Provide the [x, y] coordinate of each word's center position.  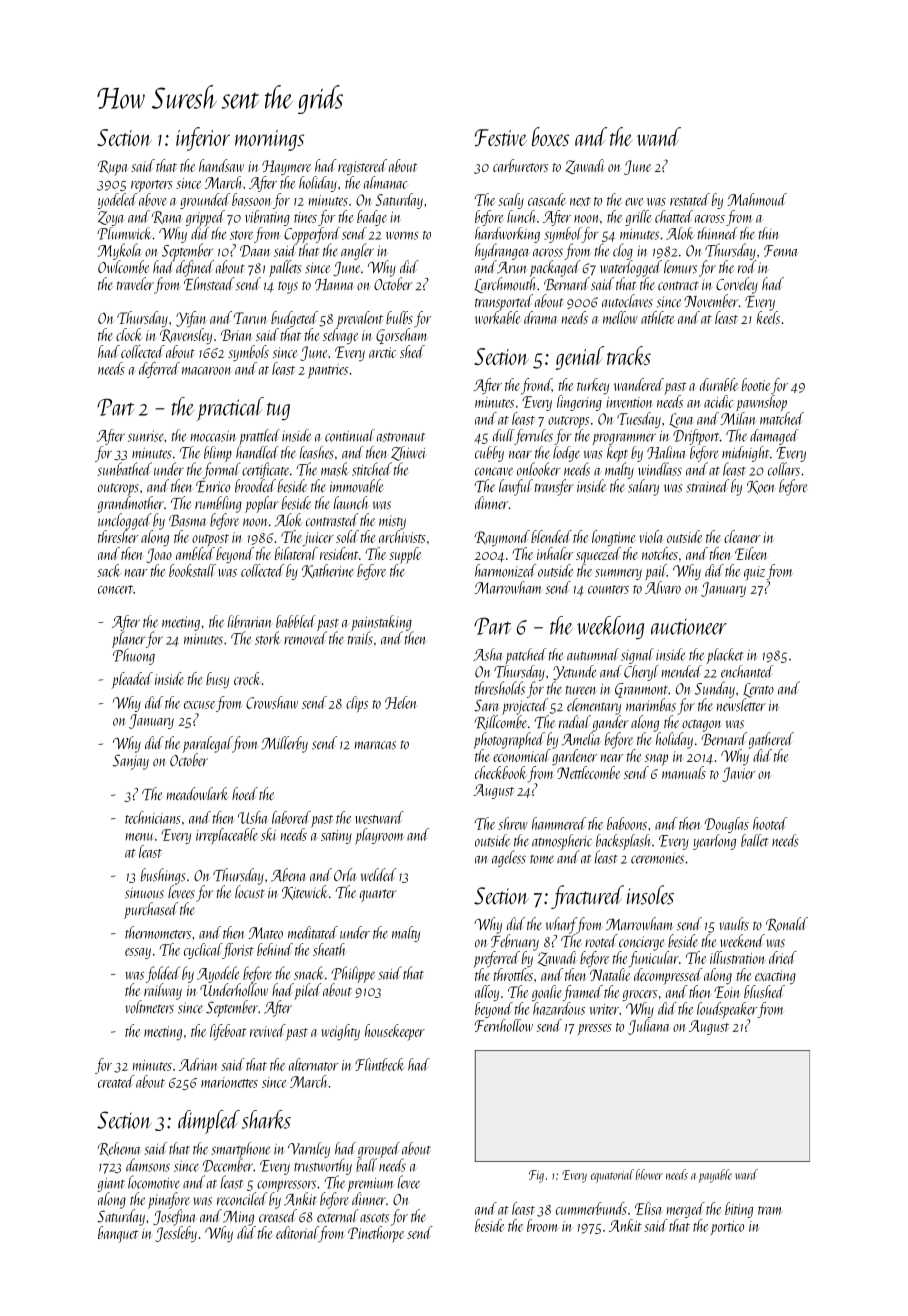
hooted [770, 823]
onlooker [539, 469]
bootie [756, 384]
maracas [375, 745]
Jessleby [176, 1234]
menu [139, 837]
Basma [188, 521]
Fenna [780, 251]
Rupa [113, 168]
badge [372, 218]
